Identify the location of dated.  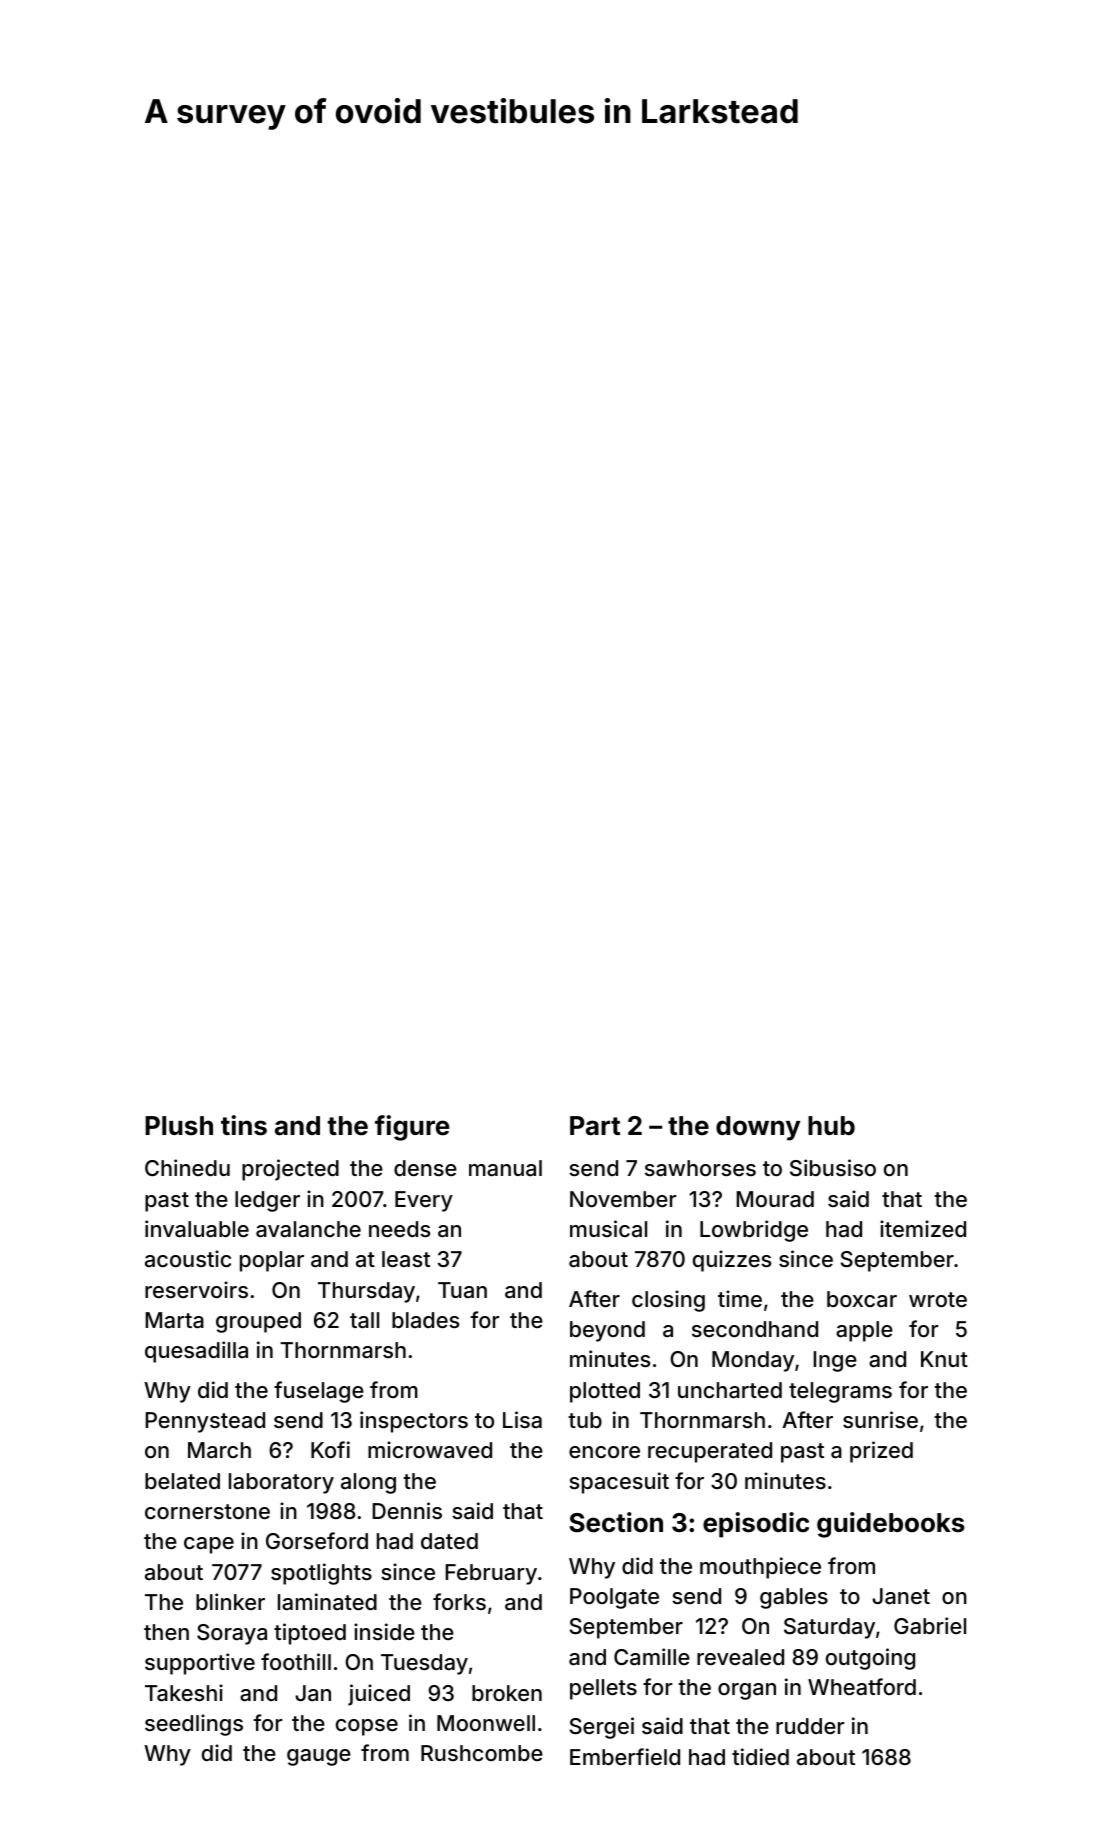
(449, 1541).
